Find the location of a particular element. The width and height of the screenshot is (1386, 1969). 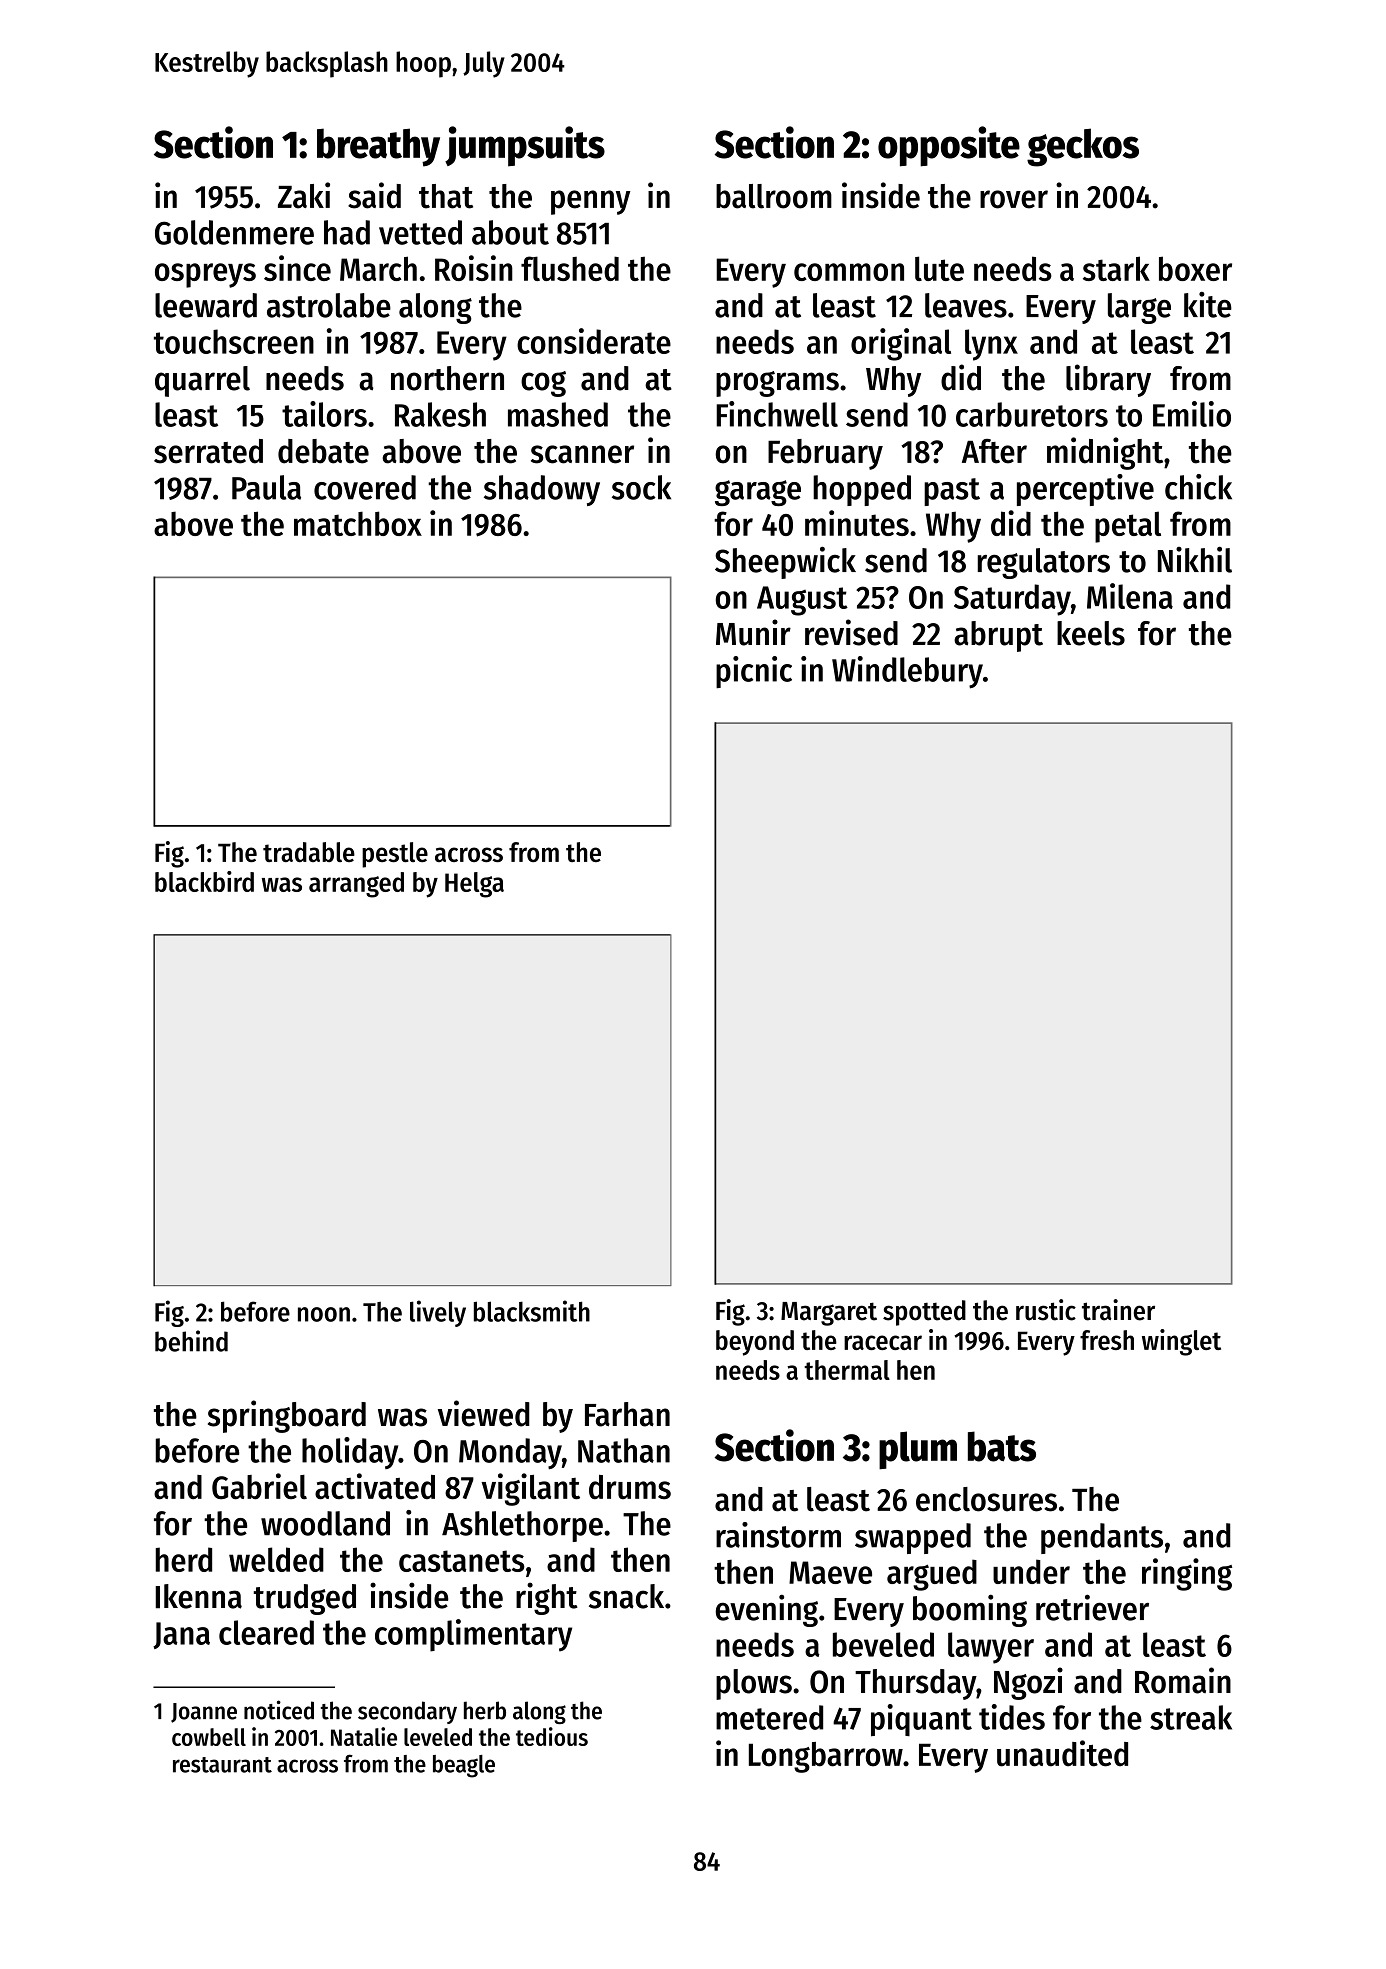

kite is located at coordinates (1208, 305).
